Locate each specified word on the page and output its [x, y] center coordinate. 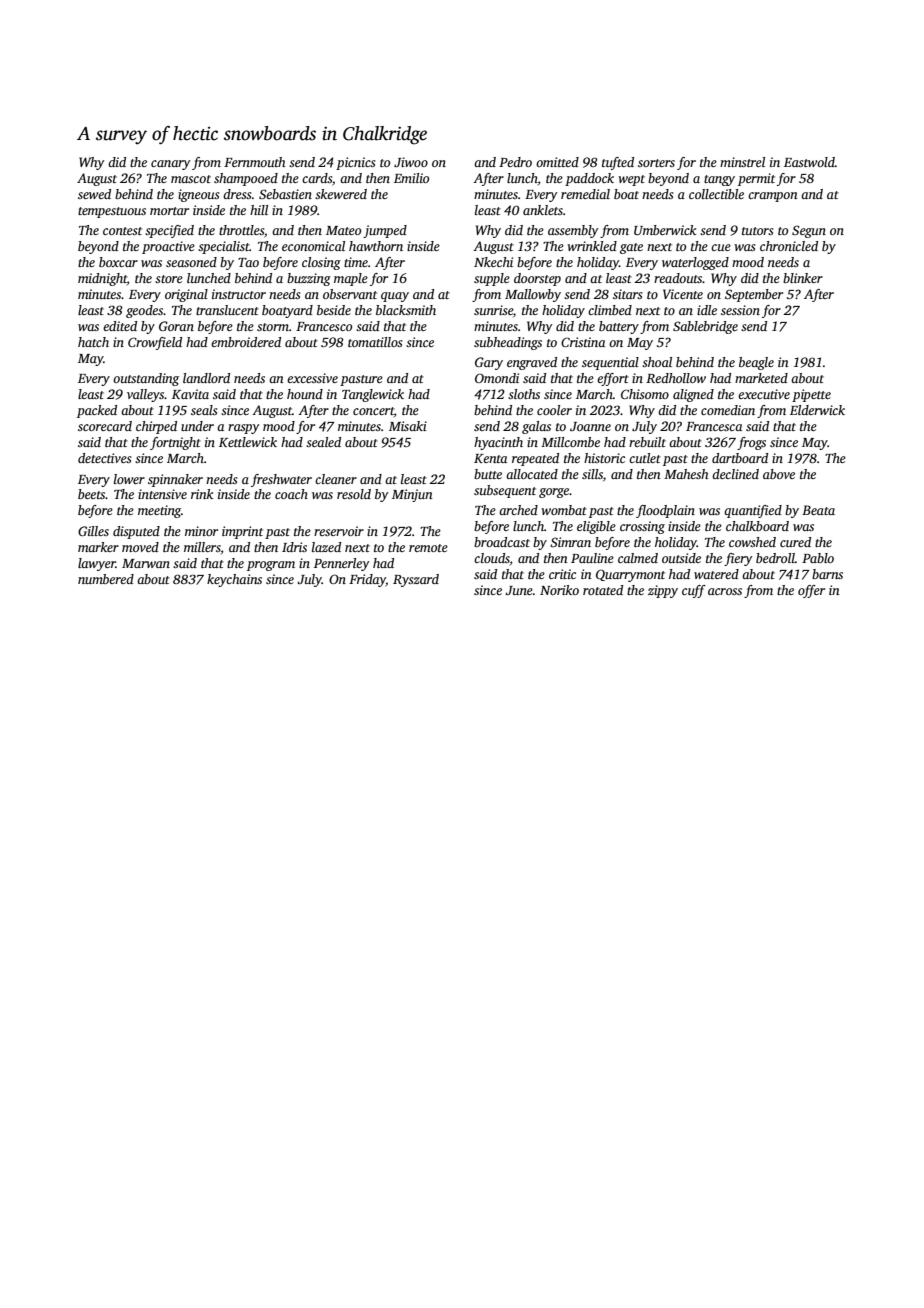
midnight [102, 279]
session [740, 310]
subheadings [508, 343]
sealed [323, 442]
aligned [693, 395]
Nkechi [493, 262]
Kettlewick [248, 442]
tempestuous [112, 212]
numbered [106, 579]
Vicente [683, 294]
